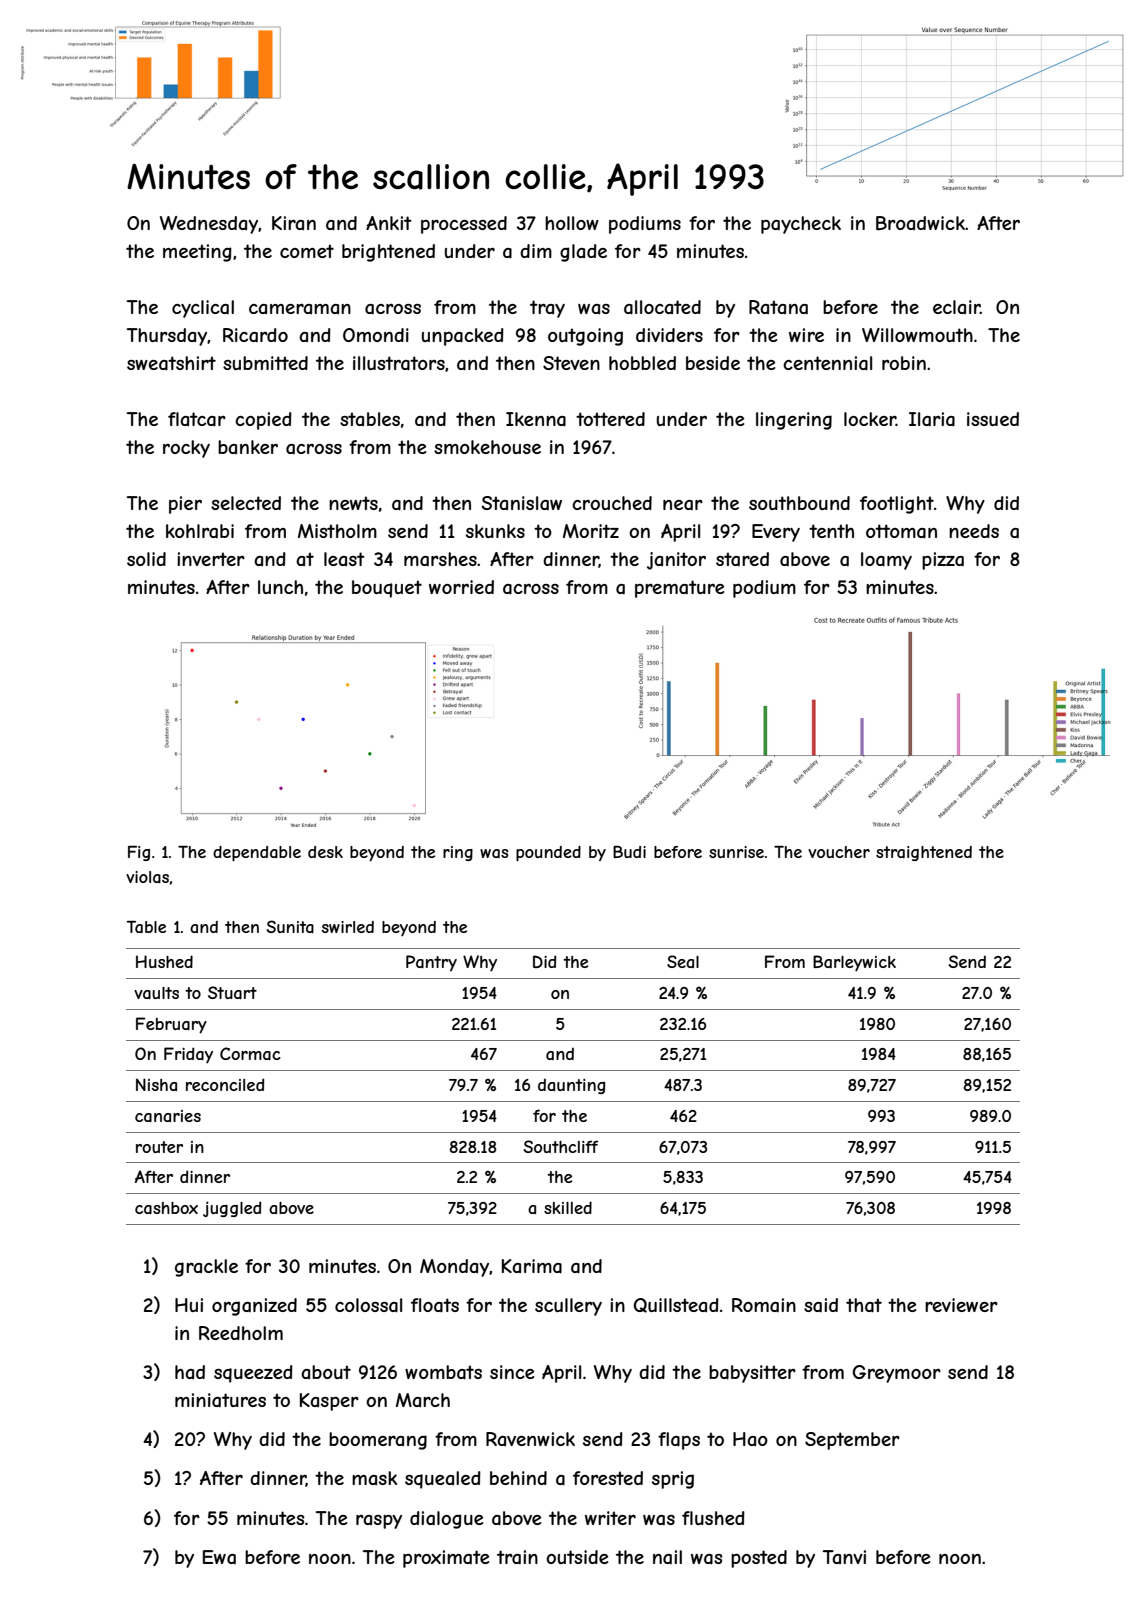 The width and height of the screenshot is (1147, 1622). Describe the element at coordinates (431, 963) in the screenshot. I see `Pantry` at that location.
